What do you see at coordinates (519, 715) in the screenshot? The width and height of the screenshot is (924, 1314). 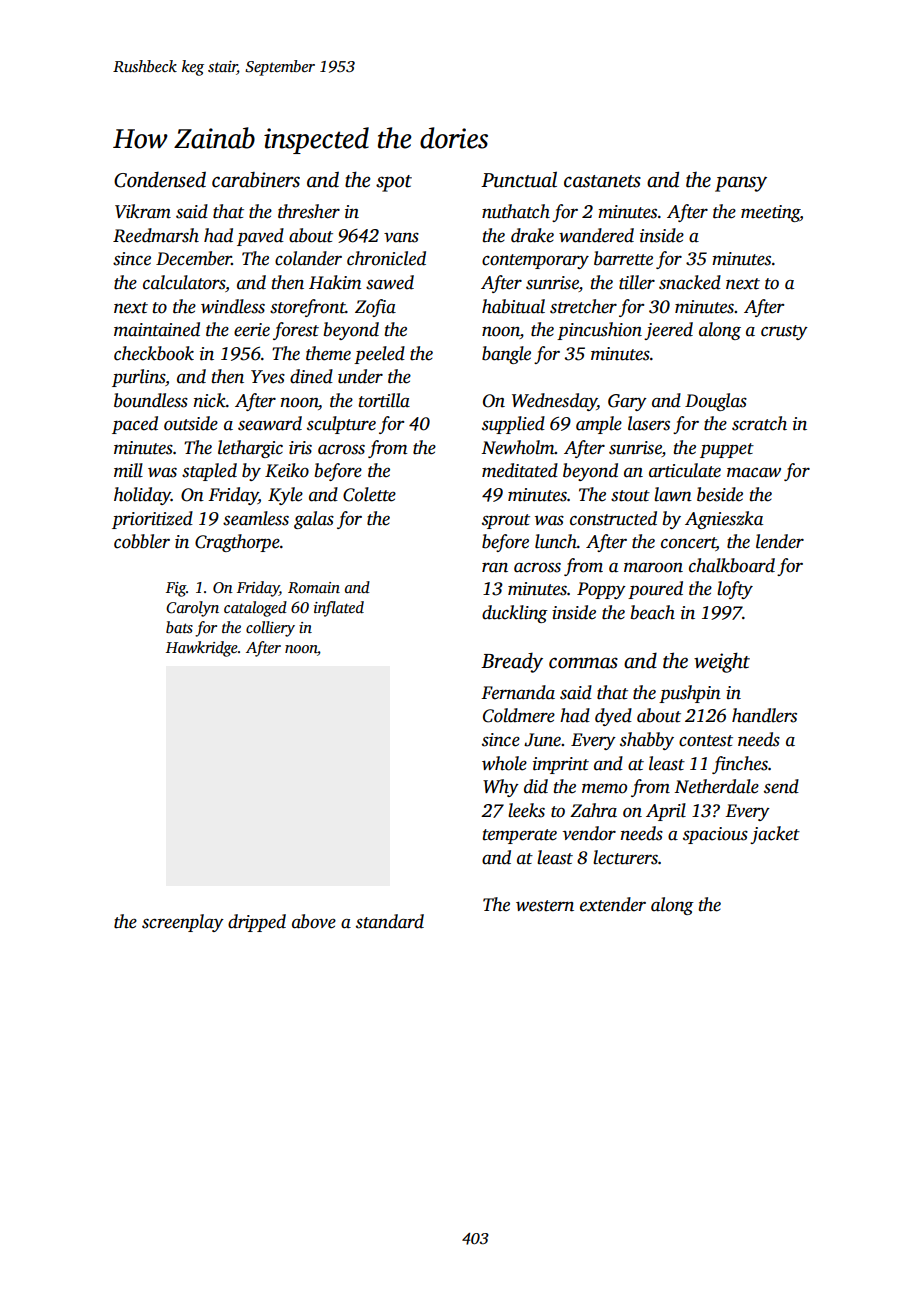 I see `Coldmere` at bounding box center [519, 715].
